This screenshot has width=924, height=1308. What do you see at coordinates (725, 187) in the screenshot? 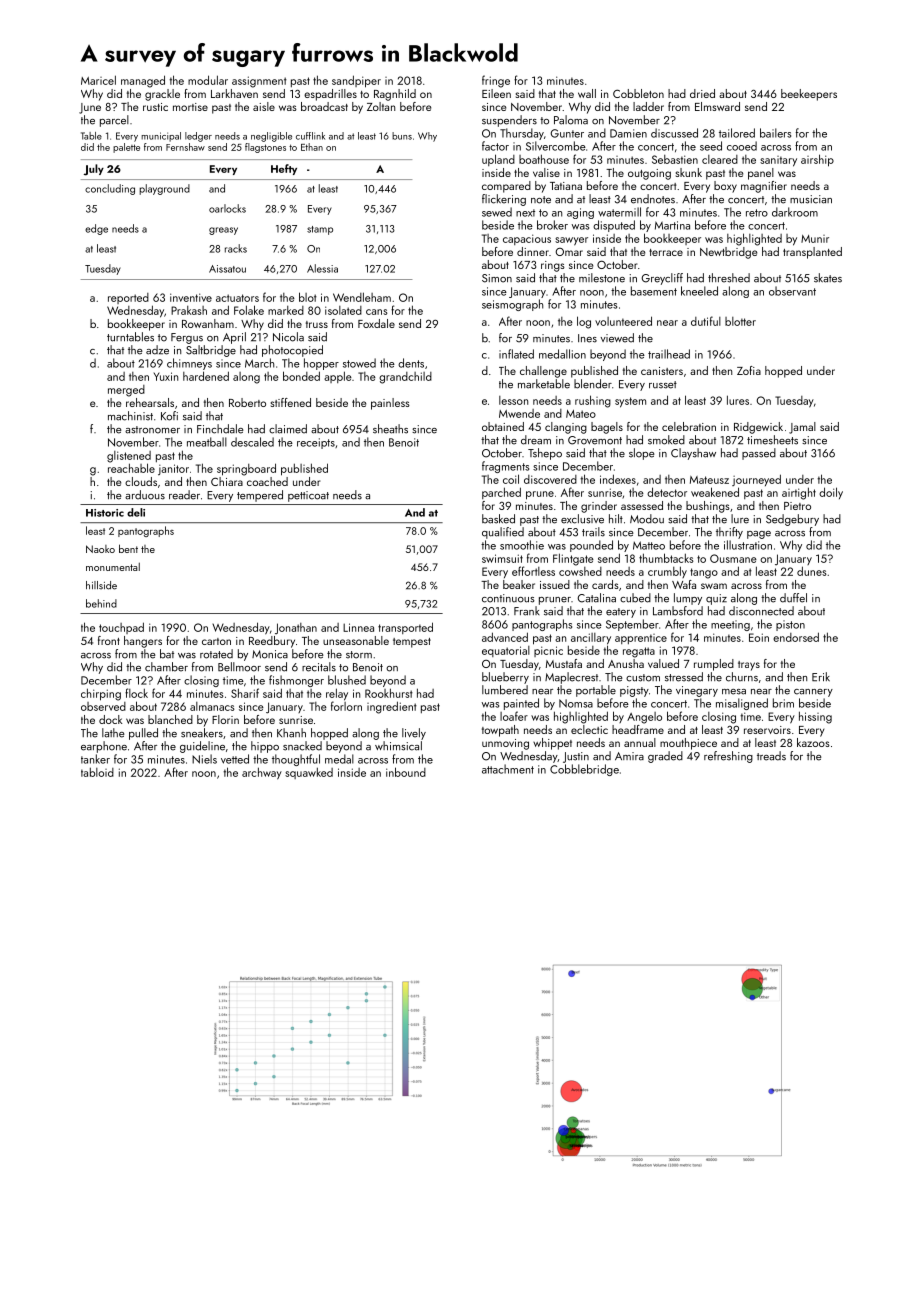
I see `boxy` at bounding box center [725, 187].
